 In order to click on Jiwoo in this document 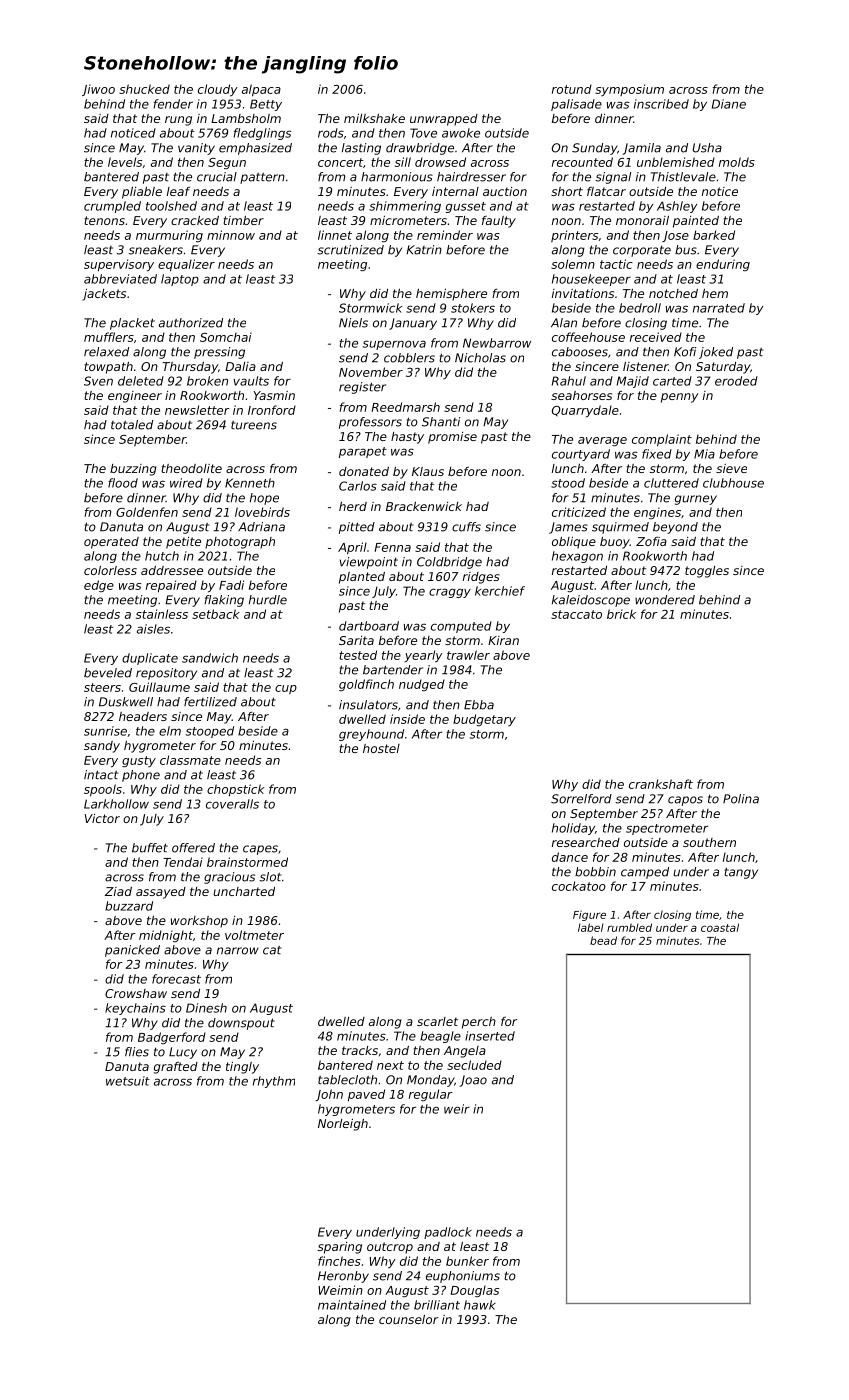, I will do `click(98, 90)`.
